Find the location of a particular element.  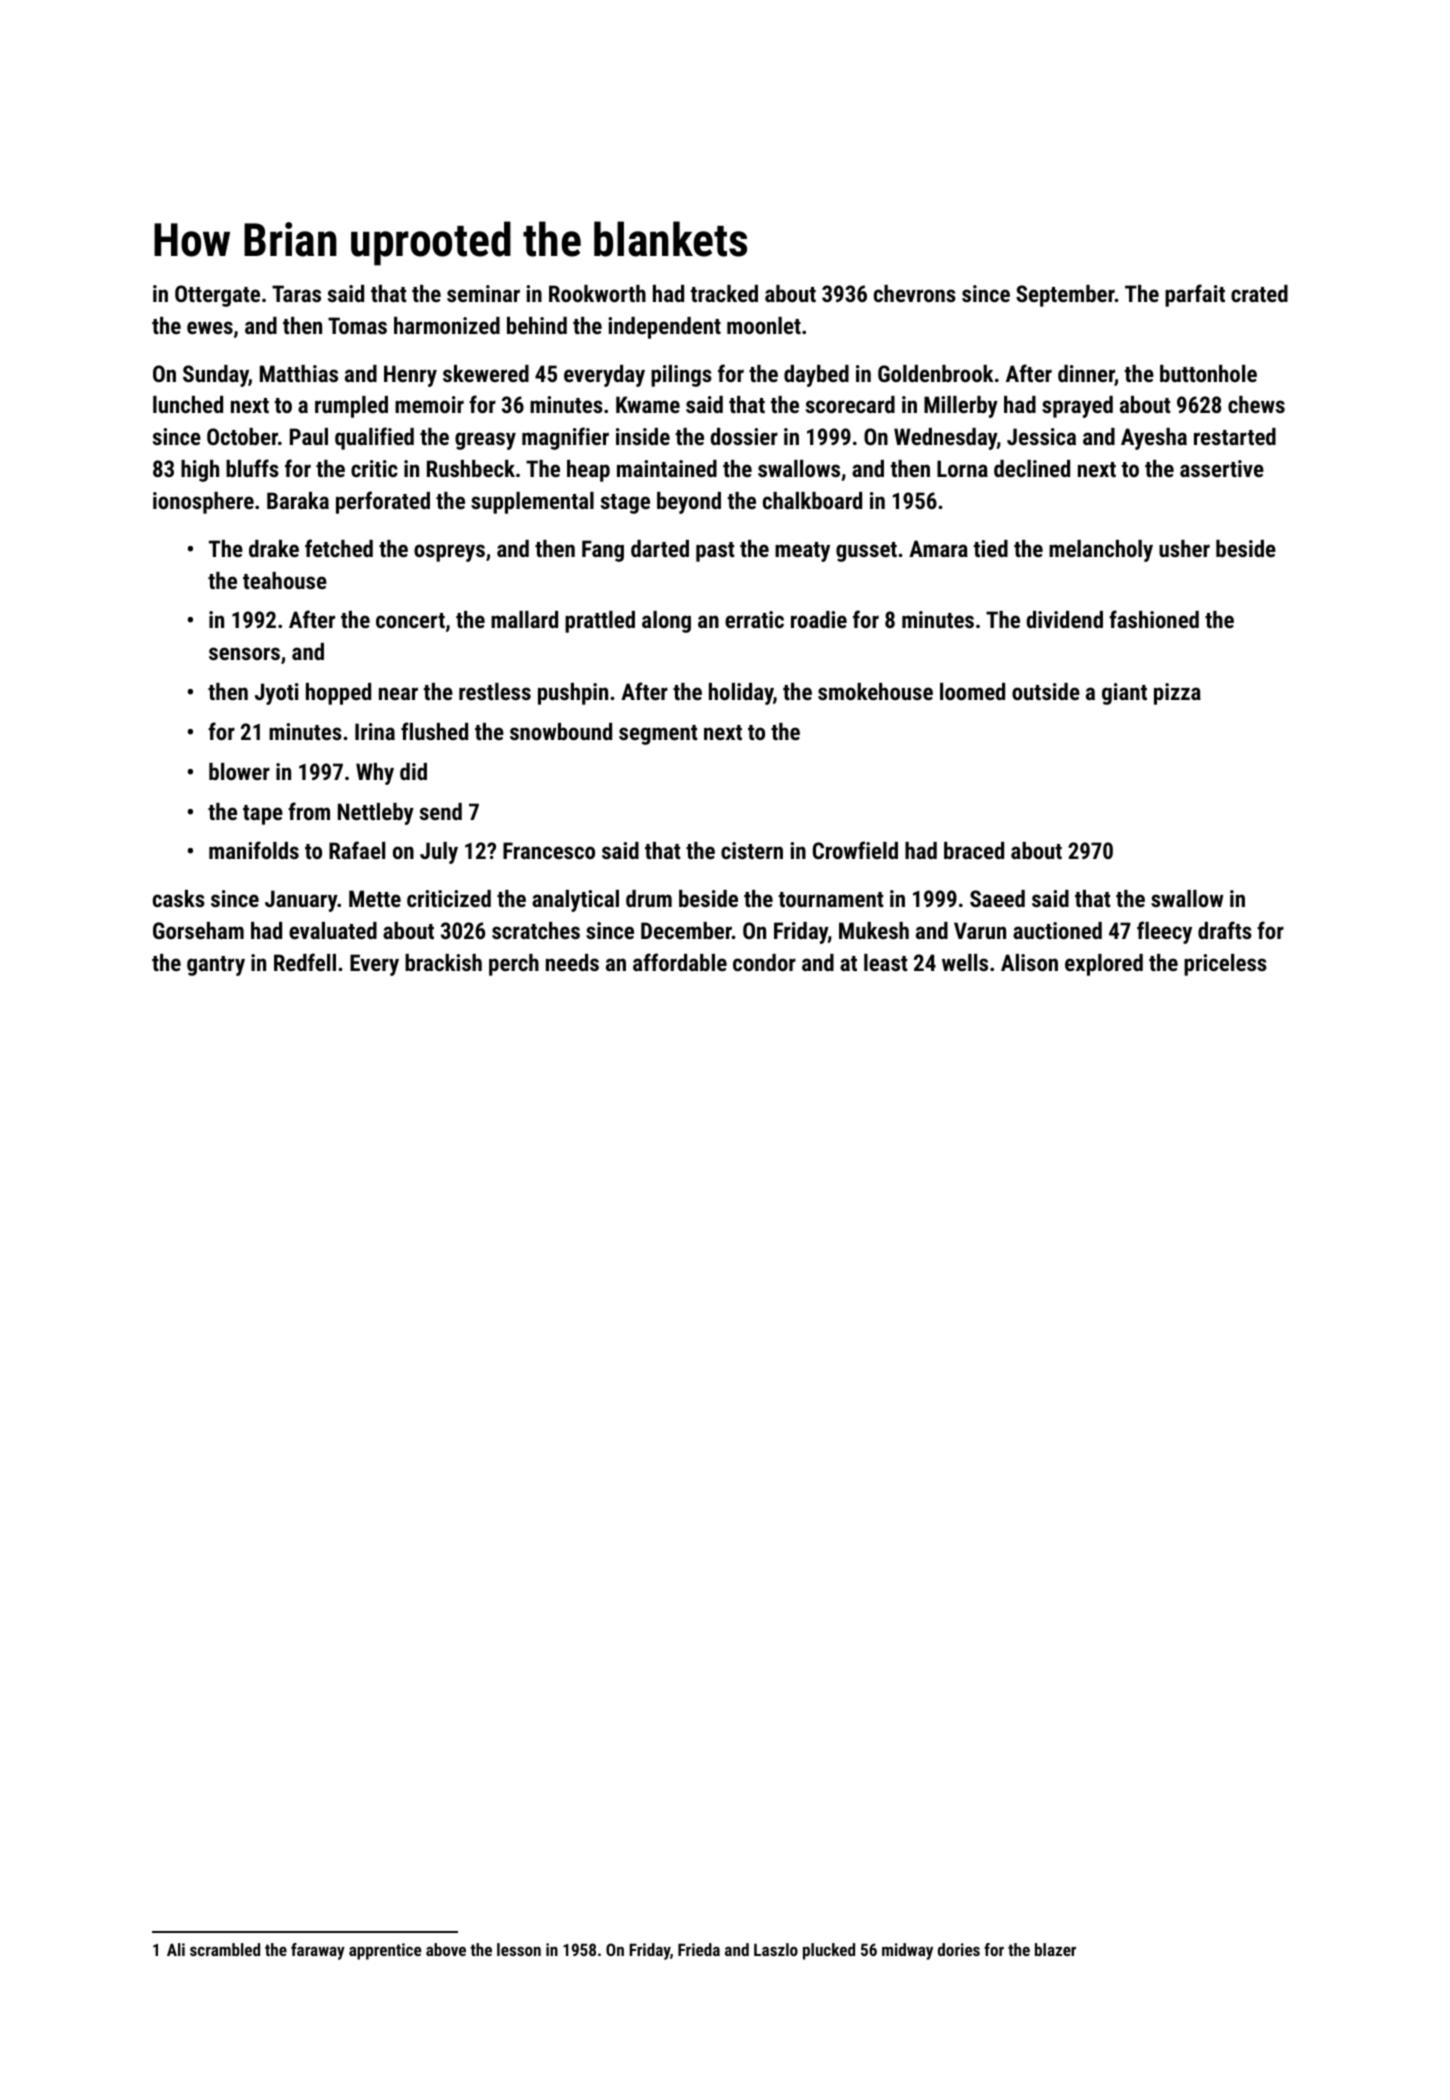

Alison is located at coordinates (1029, 962).
